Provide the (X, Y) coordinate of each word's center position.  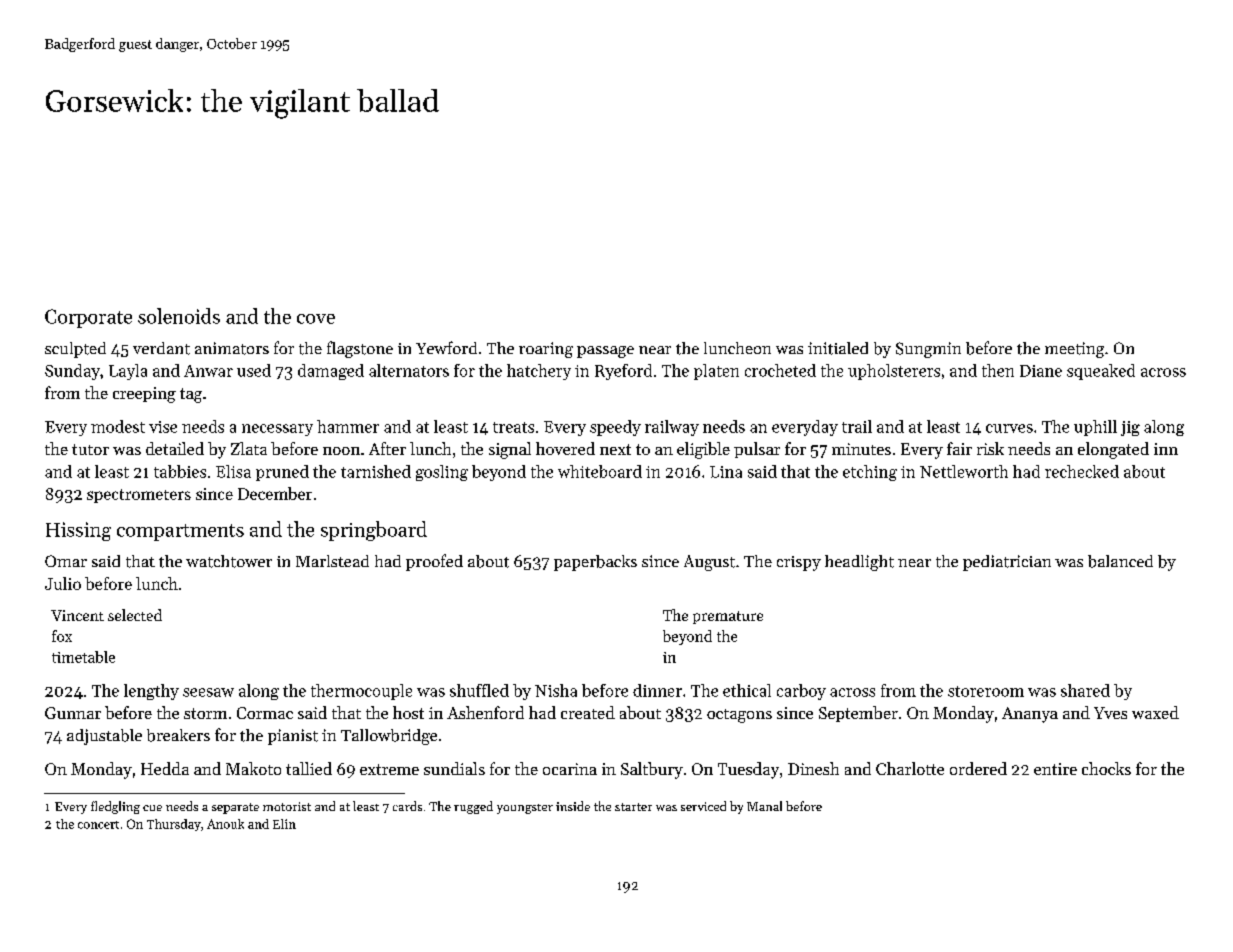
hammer (348, 426)
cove (316, 319)
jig (1130, 428)
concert (98, 825)
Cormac (265, 713)
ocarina (570, 769)
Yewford (446, 347)
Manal (764, 806)
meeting (1074, 350)
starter (633, 807)
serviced (703, 806)
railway (672, 428)
